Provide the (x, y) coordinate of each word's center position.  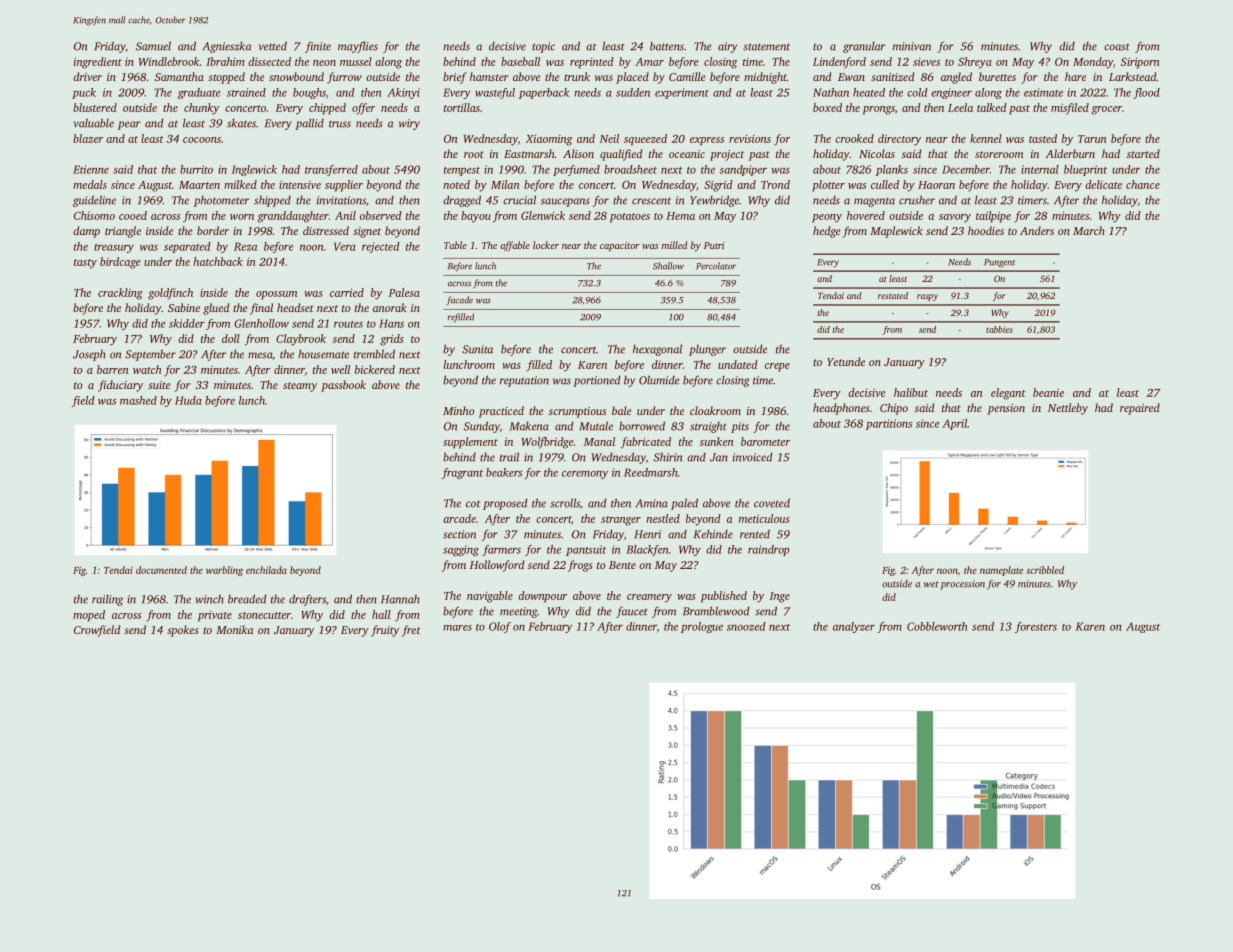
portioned (597, 381)
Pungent (999, 263)
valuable (94, 123)
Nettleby (1068, 409)
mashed (138, 400)
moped (89, 616)
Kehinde (713, 534)
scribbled (1045, 570)
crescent (651, 201)
